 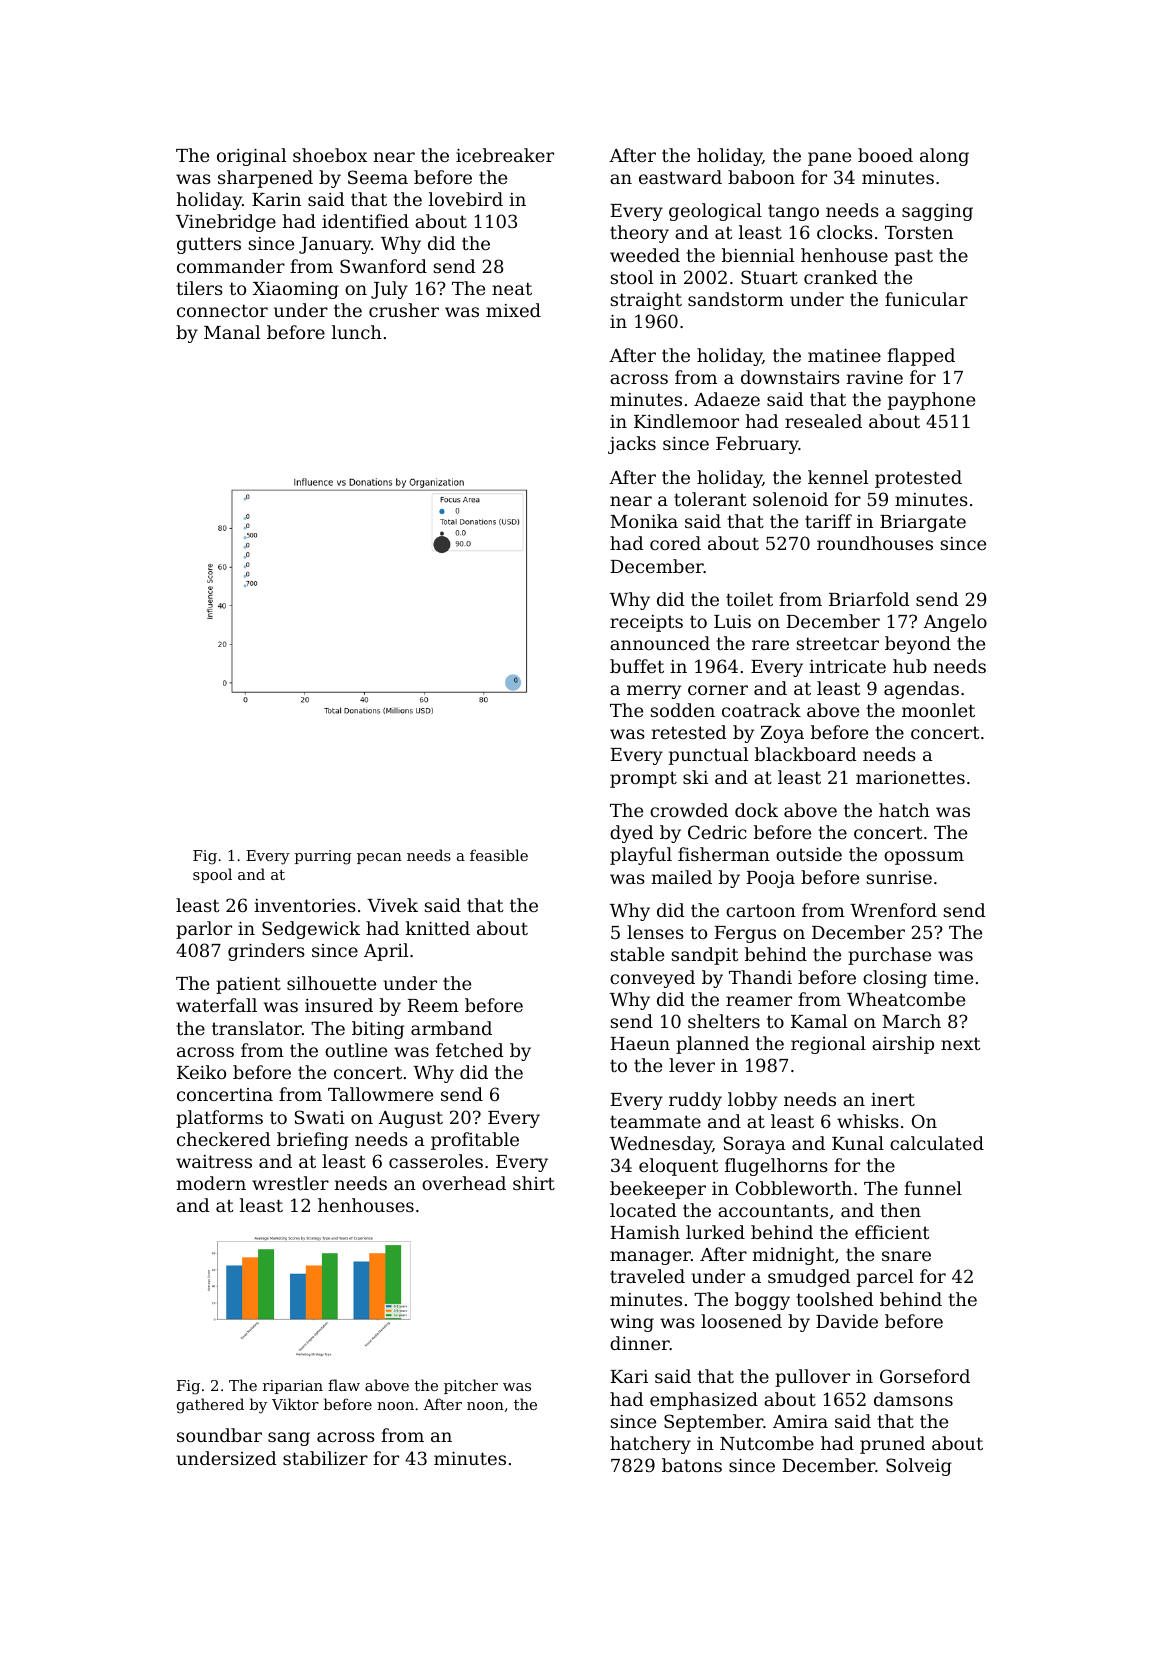 I want to click on moonlet, so click(x=938, y=710).
